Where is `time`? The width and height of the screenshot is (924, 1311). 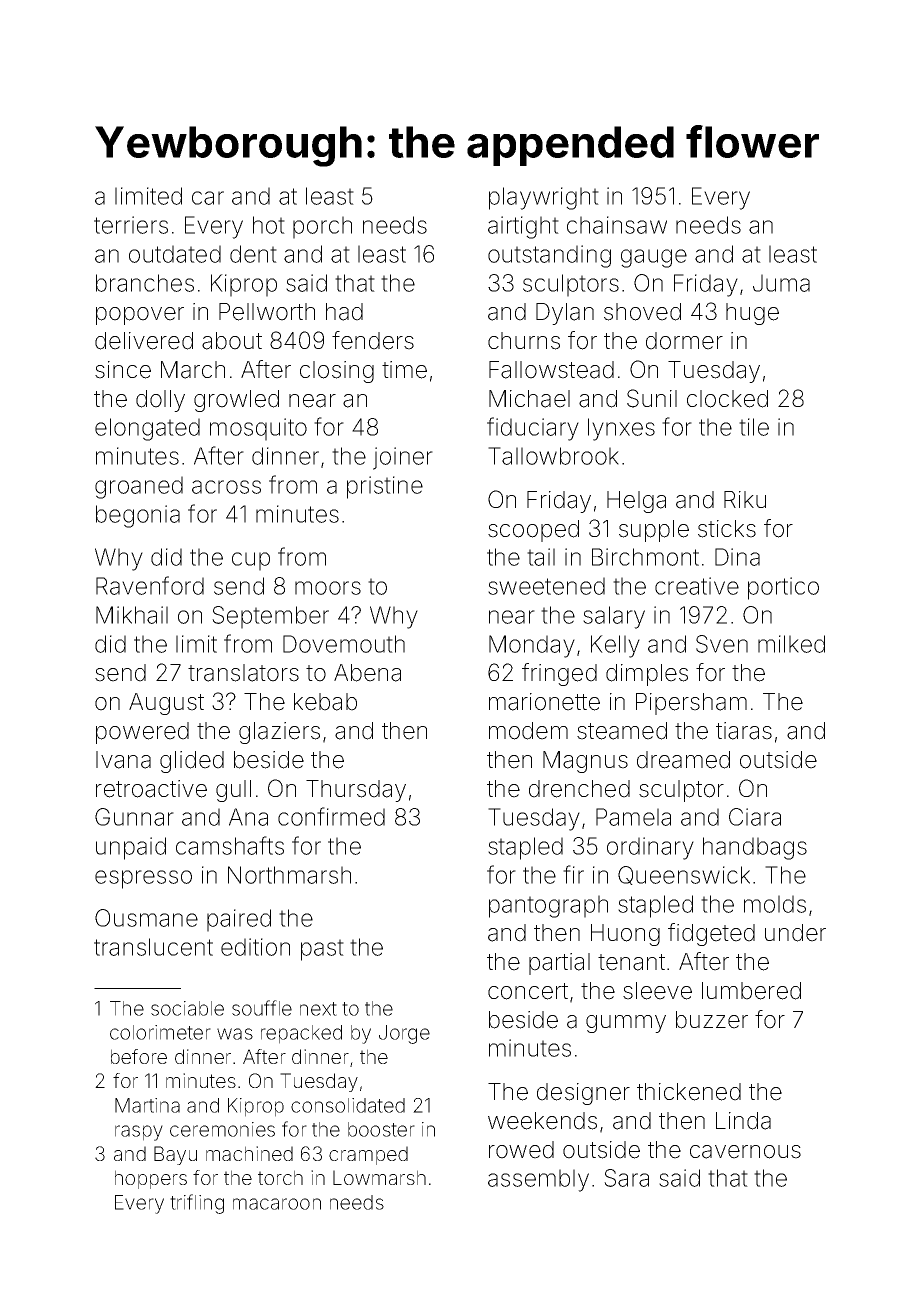
time is located at coordinates (404, 370).
